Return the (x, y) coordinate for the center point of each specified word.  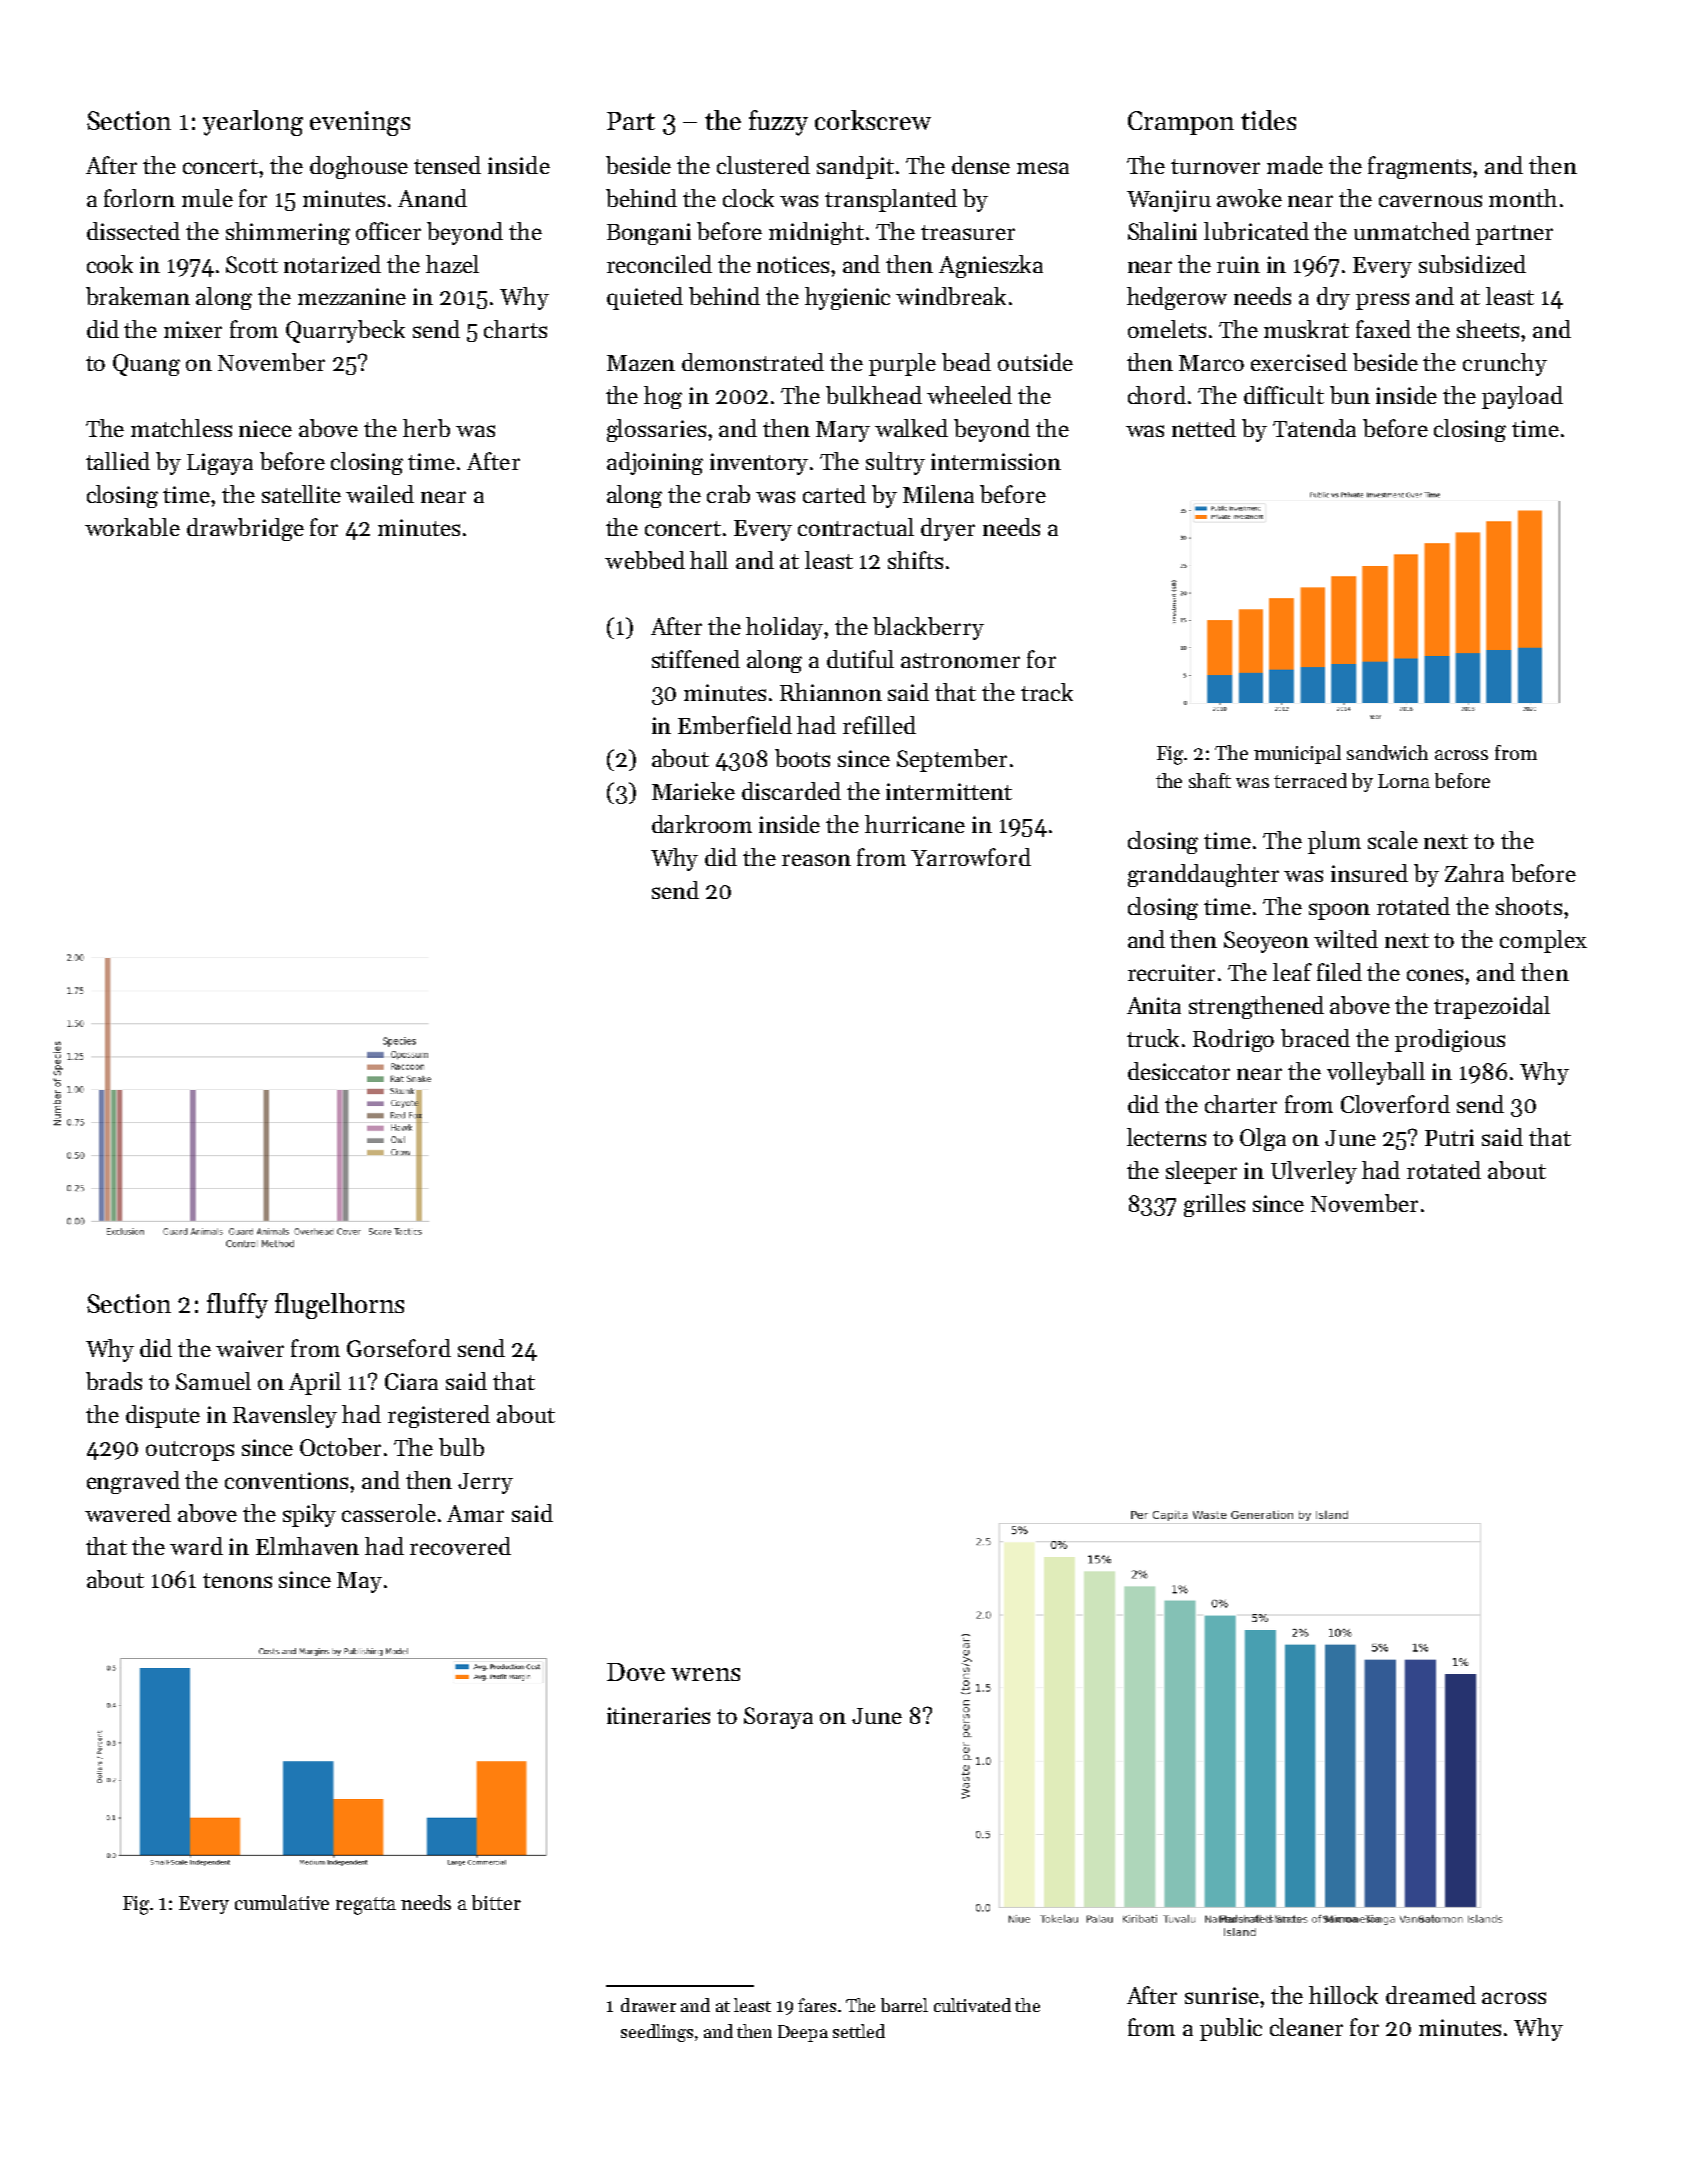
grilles (1214, 1205)
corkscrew (873, 120)
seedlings (657, 2033)
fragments (1419, 167)
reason (816, 860)
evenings (360, 123)
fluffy (237, 1306)
